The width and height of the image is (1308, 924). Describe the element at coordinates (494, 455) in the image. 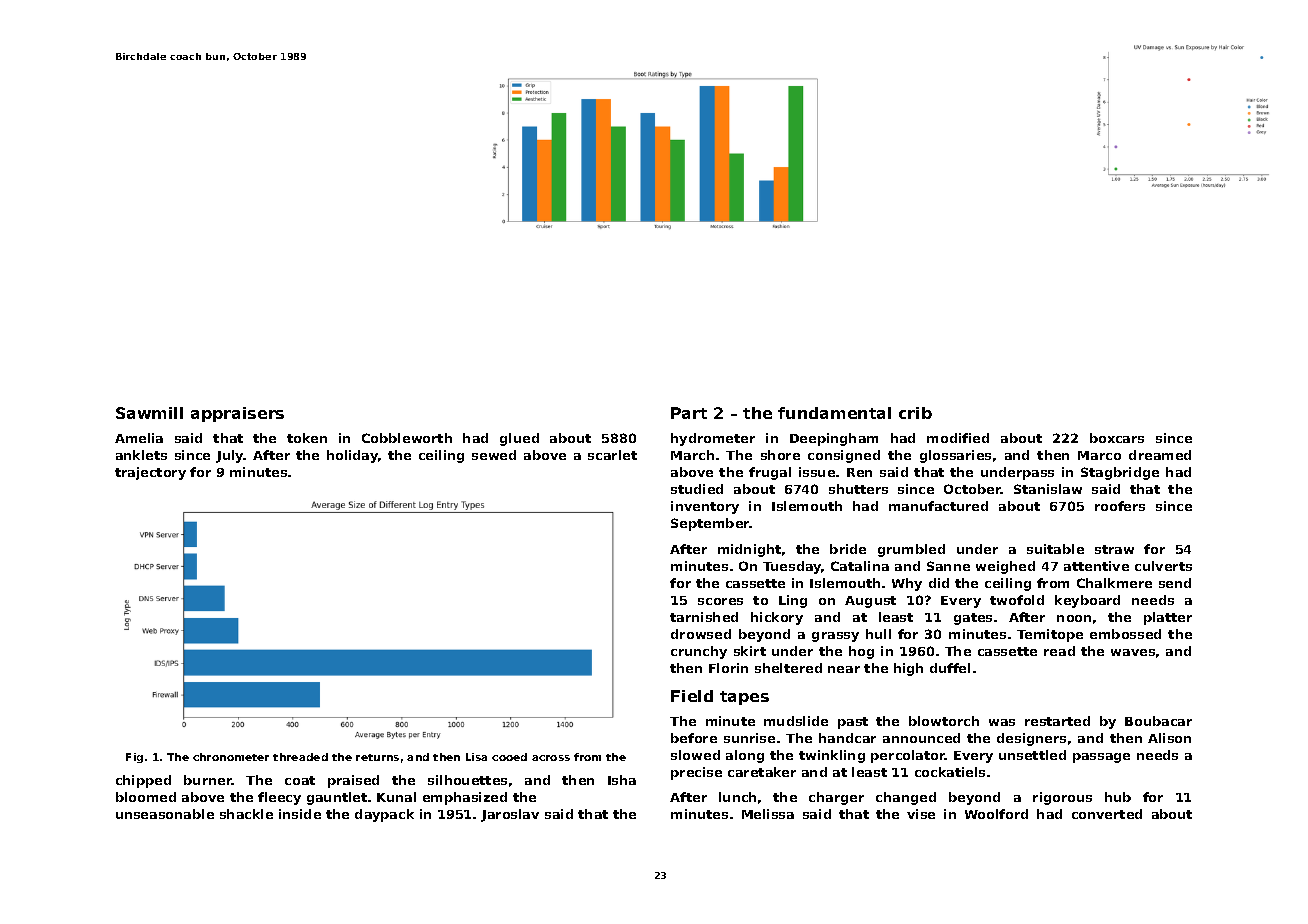

I see `sewed` at that location.
